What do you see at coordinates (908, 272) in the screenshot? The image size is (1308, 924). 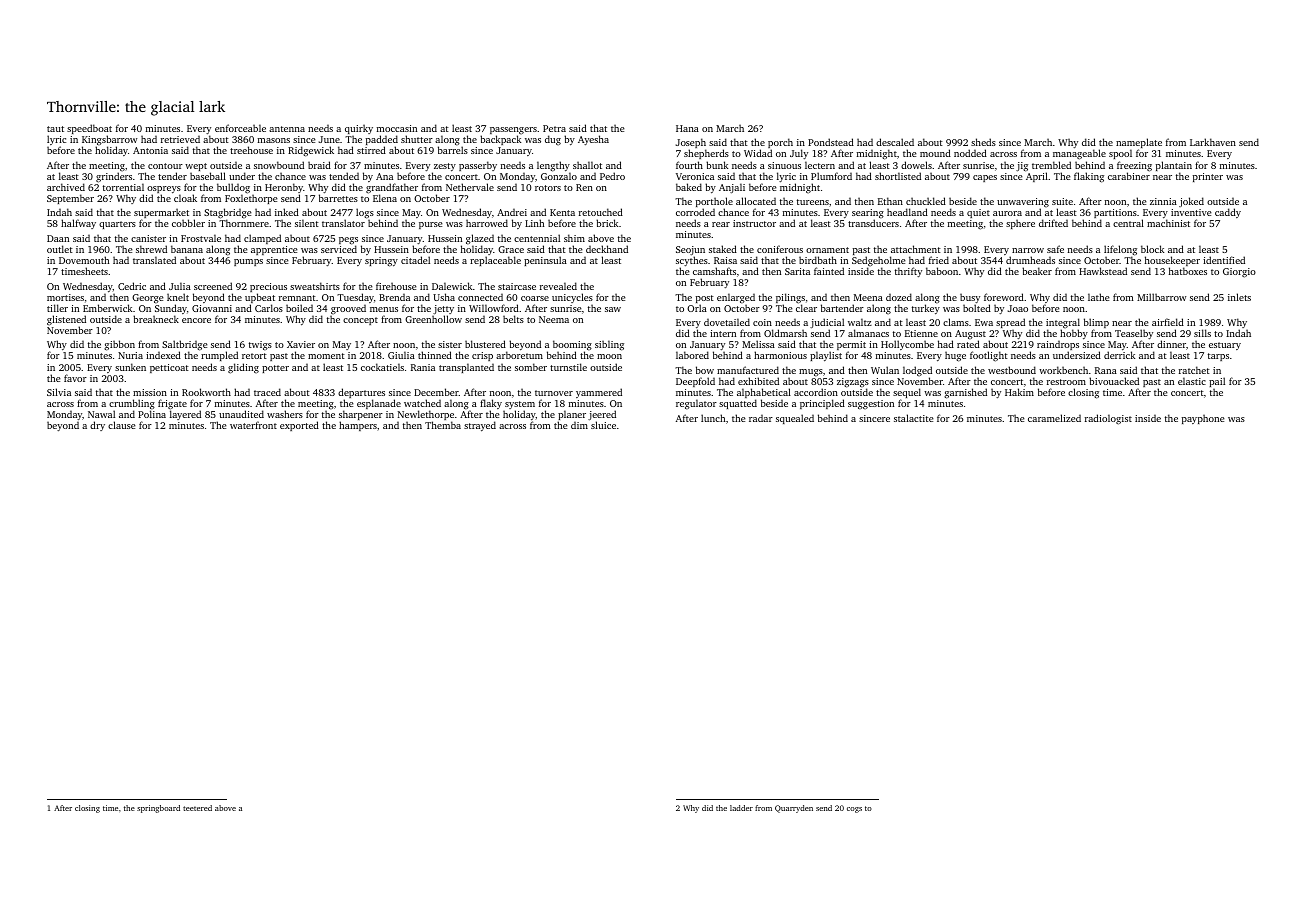 I see `thrifty` at bounding box center [908, 272].
